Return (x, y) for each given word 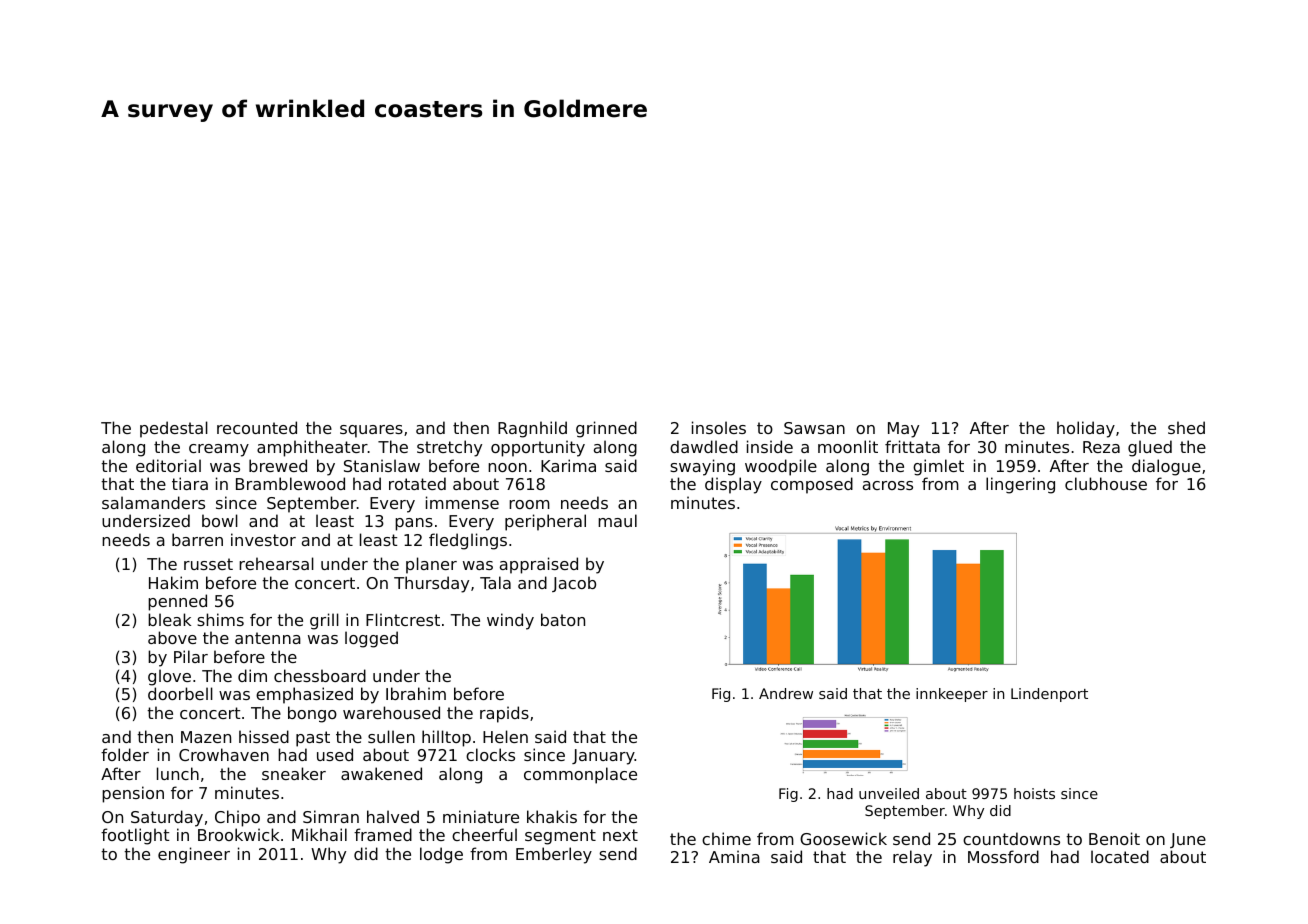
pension (133, 794)
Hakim (173, 582)
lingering (1020, 485)
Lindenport (1049, 695)
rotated (417, 483)
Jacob (574, 584)
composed (812, 485)
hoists (1034, 793)
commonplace (580, 775)
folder (125, 754)
